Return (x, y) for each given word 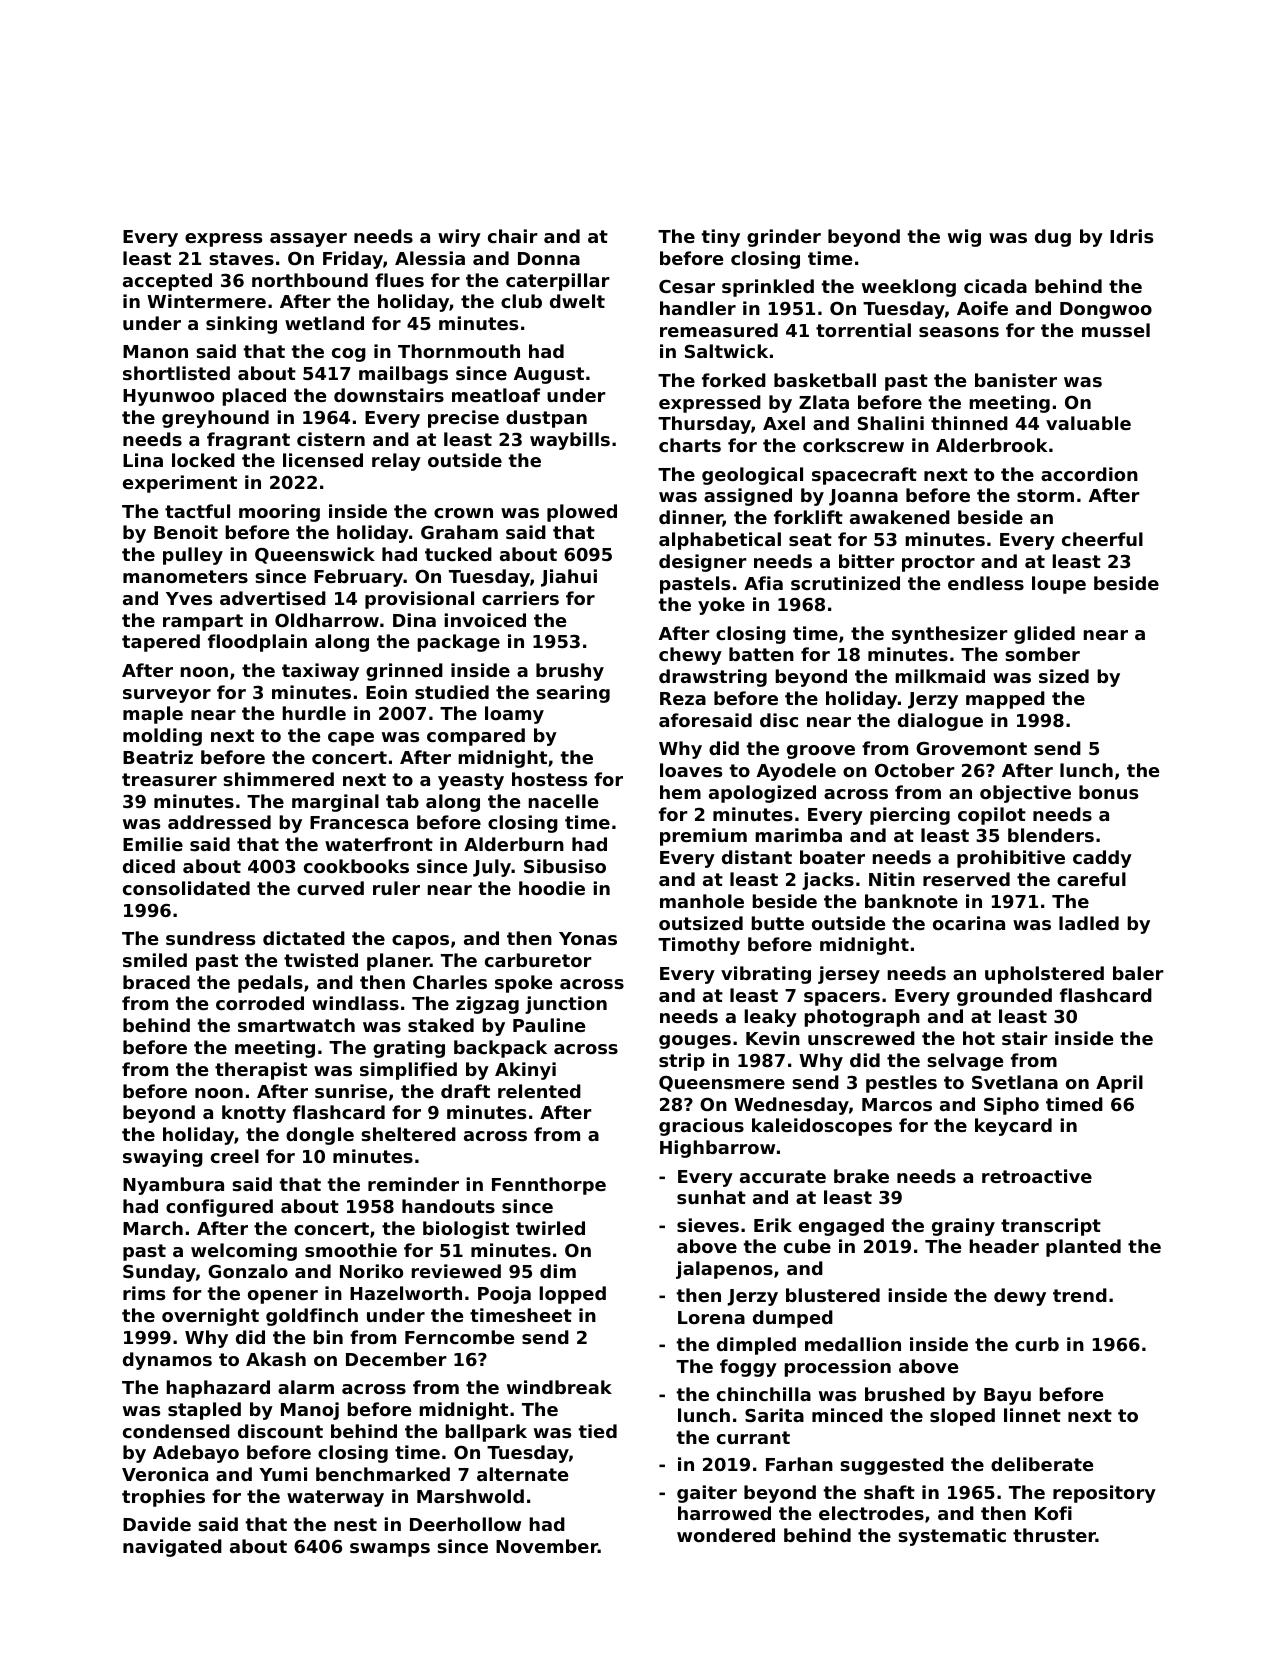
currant (753, 1437)
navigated (172, 1548)
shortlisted (176, 373)
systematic (952, 1537)
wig (964, 238)
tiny (720, 238)
